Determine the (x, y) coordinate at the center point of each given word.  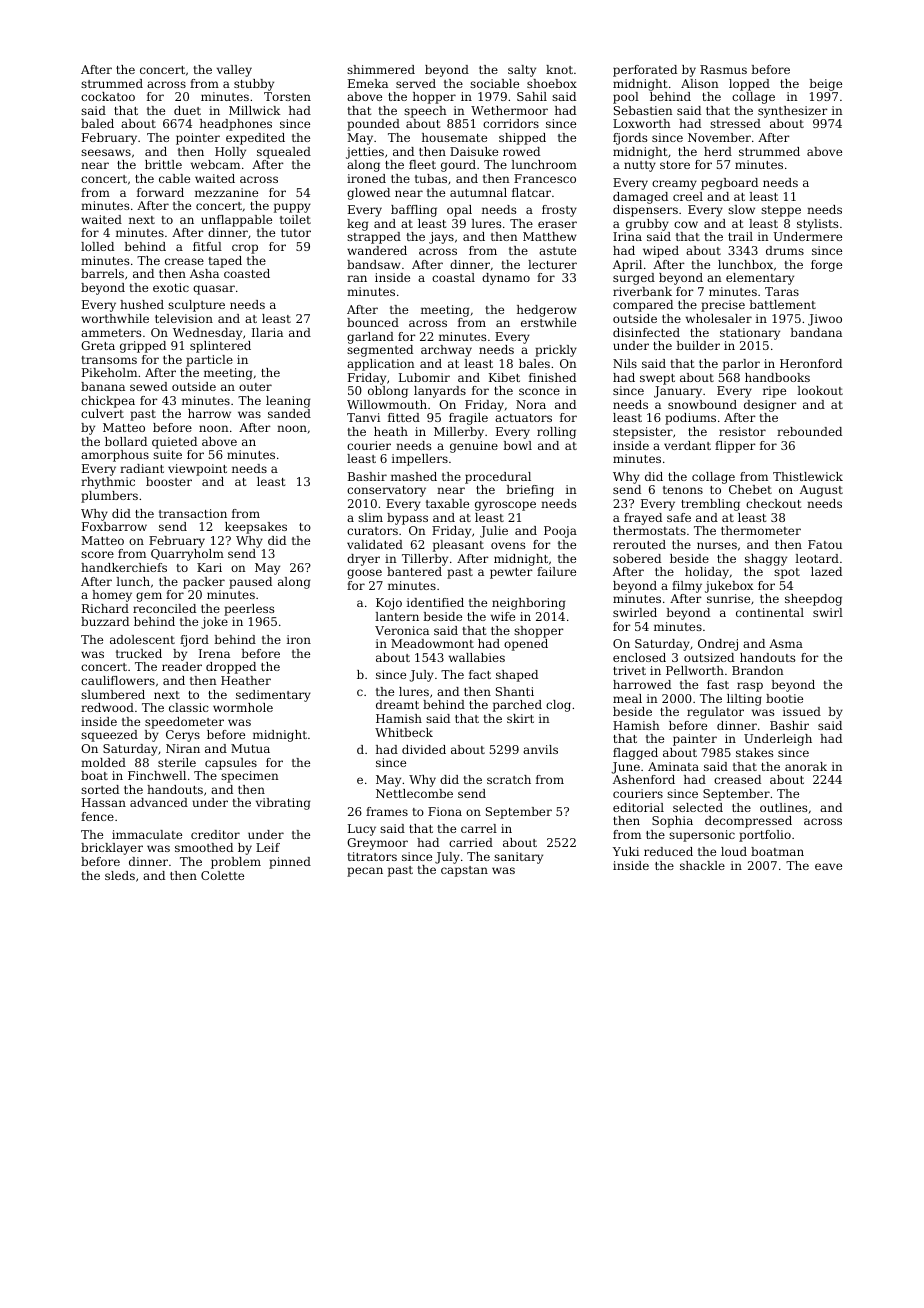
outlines (783, 807)
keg (357, 225)
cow (686, 224)
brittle (163, 164)
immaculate (147, 834)
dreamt (397, 704)
